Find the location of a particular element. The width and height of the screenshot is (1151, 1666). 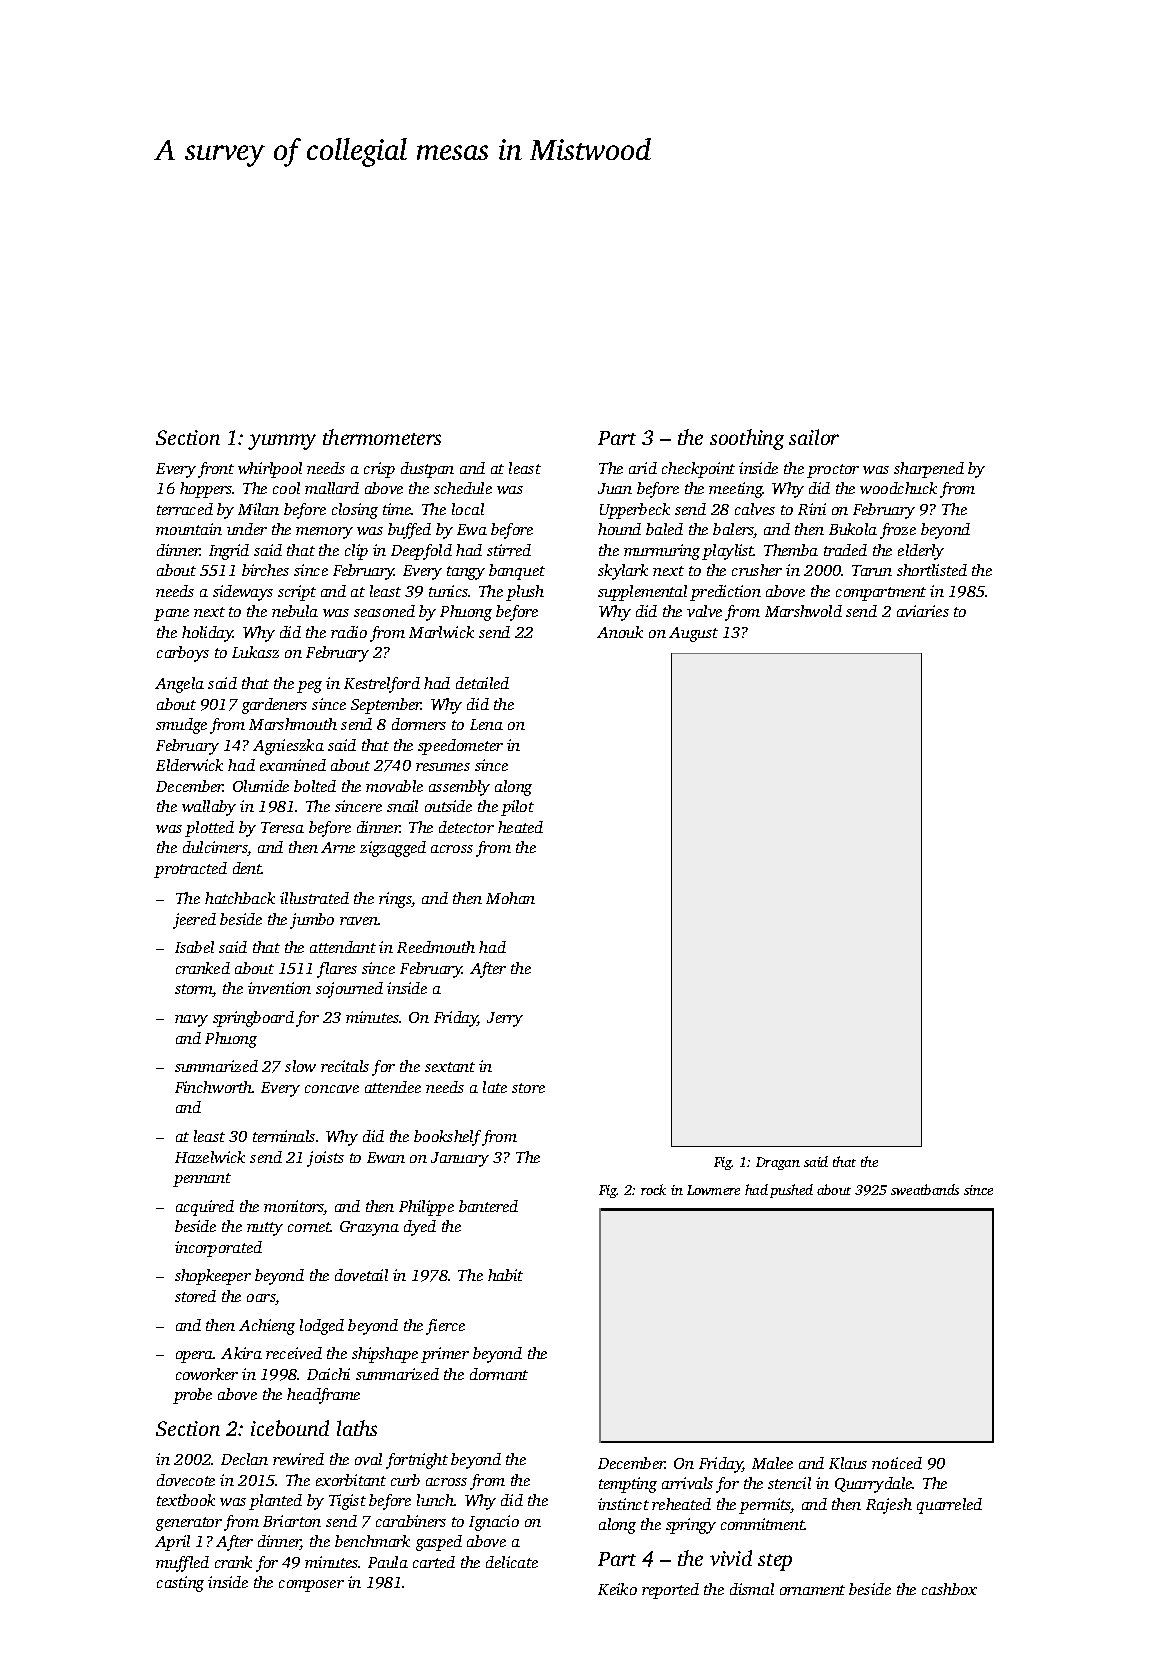

sailor is located at coordinates (814, 437).
